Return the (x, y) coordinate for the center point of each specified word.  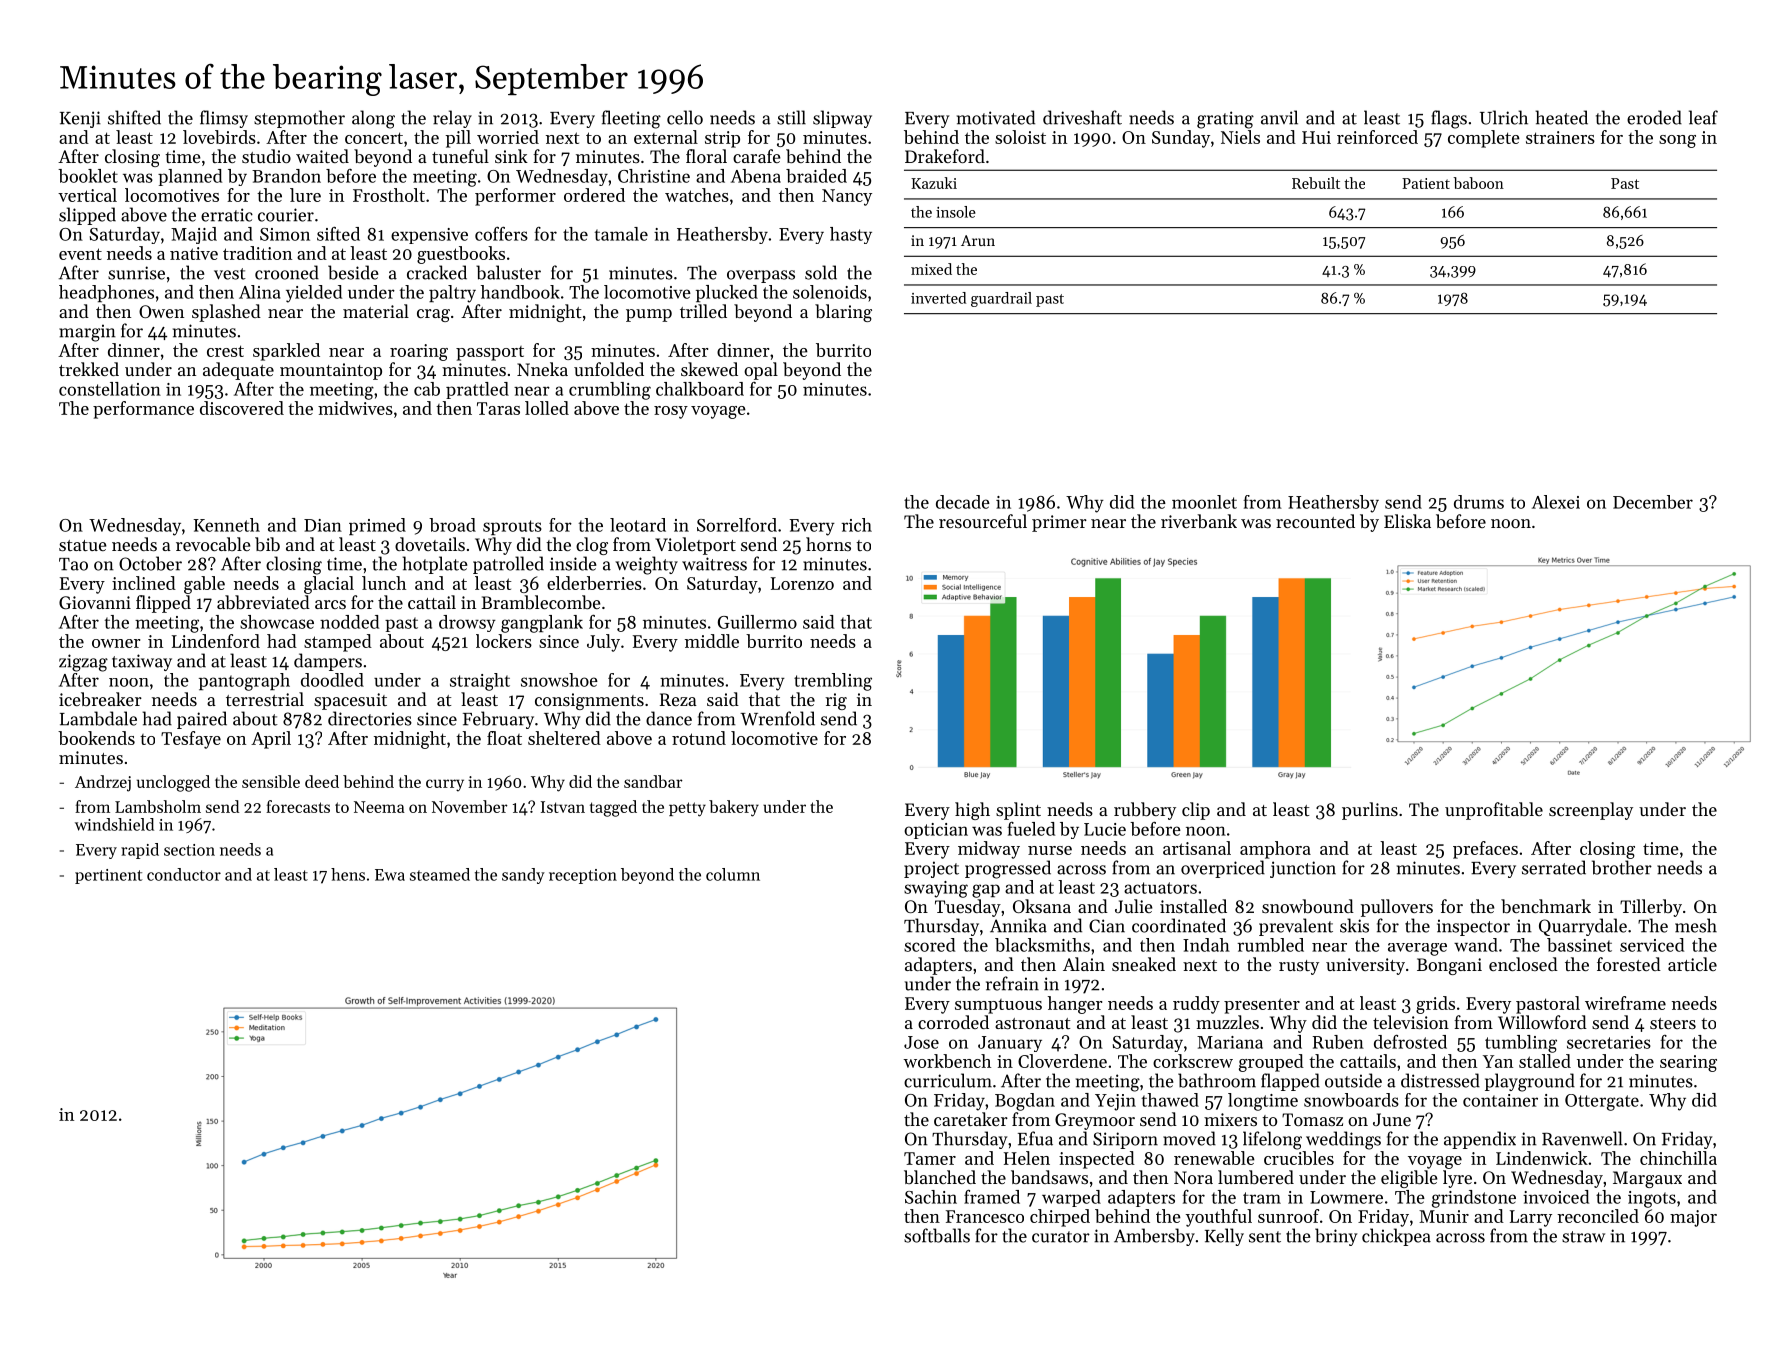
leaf (1703, 117)
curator (1061, 1237)
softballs (937, 1235)
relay (452, 119)
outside (1353, 1080)
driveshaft (1082, 117)
